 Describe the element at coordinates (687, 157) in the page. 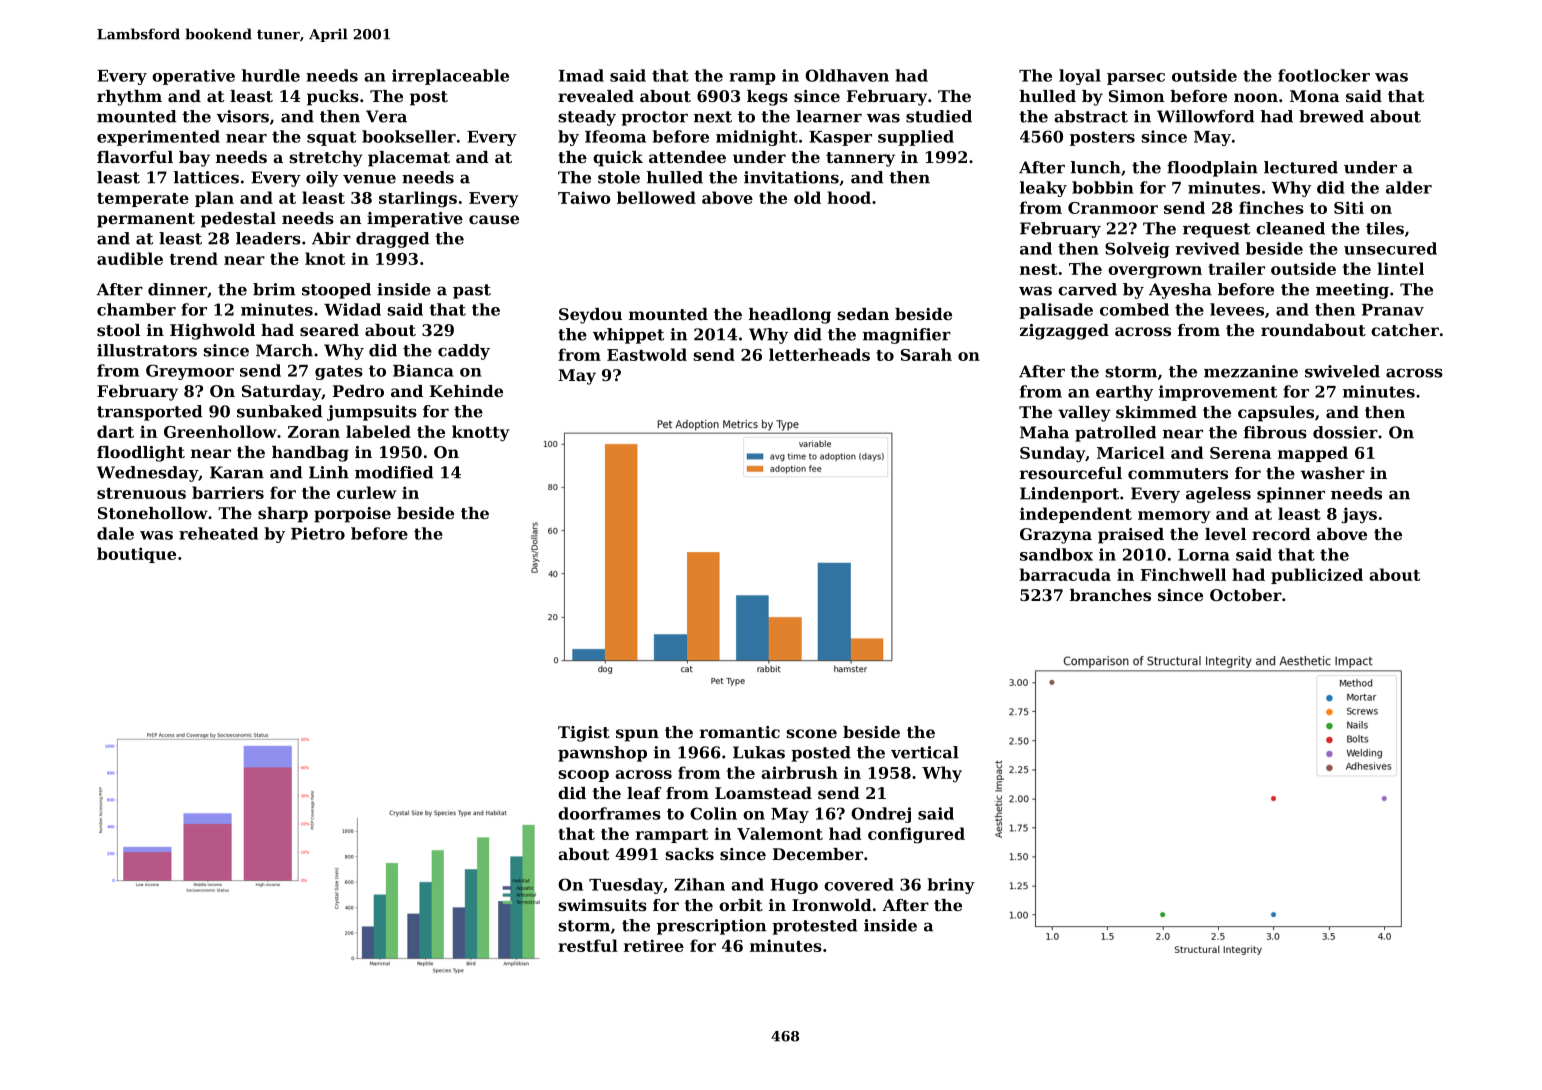

I see `attendee` at that location.
